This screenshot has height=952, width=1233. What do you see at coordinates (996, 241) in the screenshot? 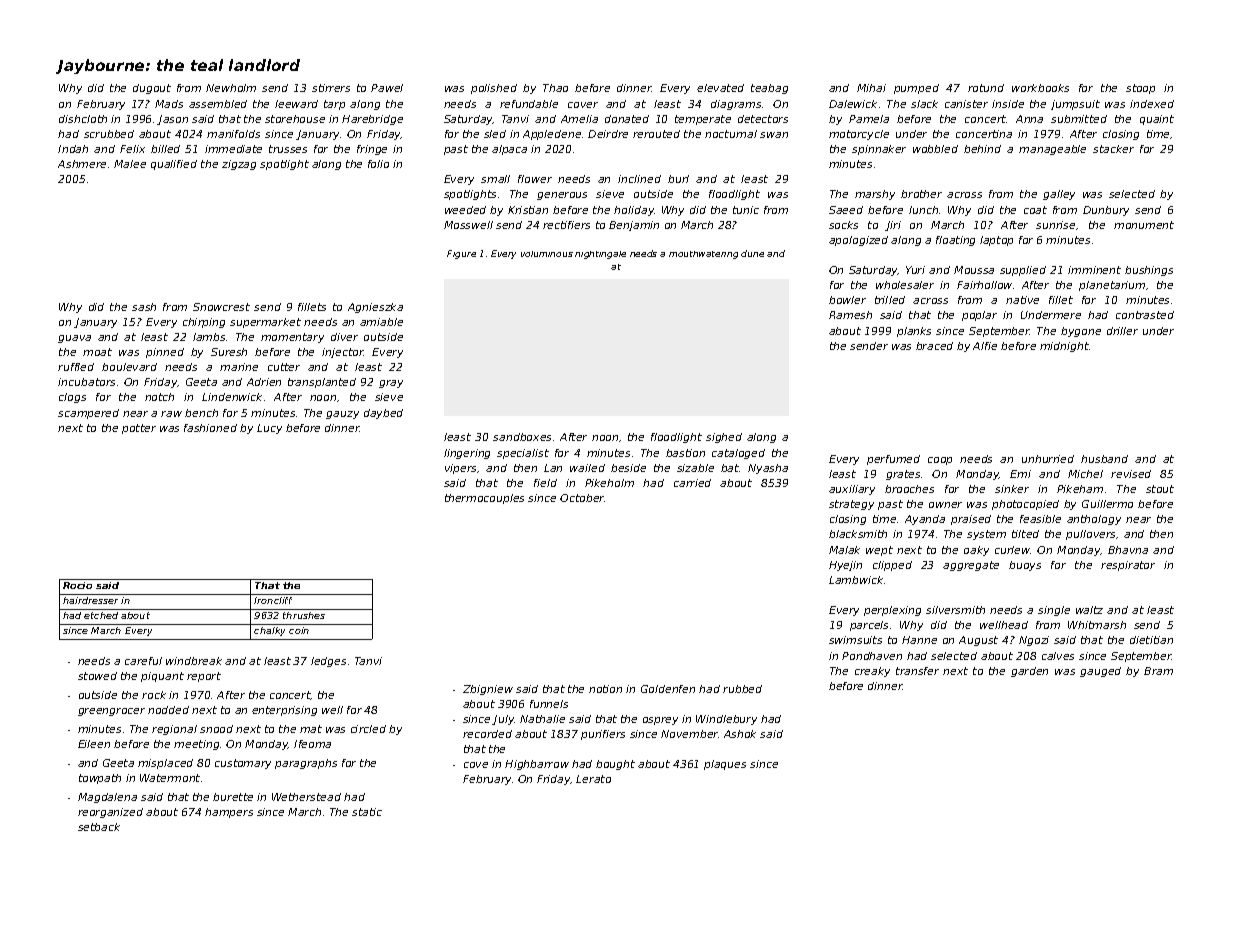
I see `laptop` at bounding box center [996, 241].
